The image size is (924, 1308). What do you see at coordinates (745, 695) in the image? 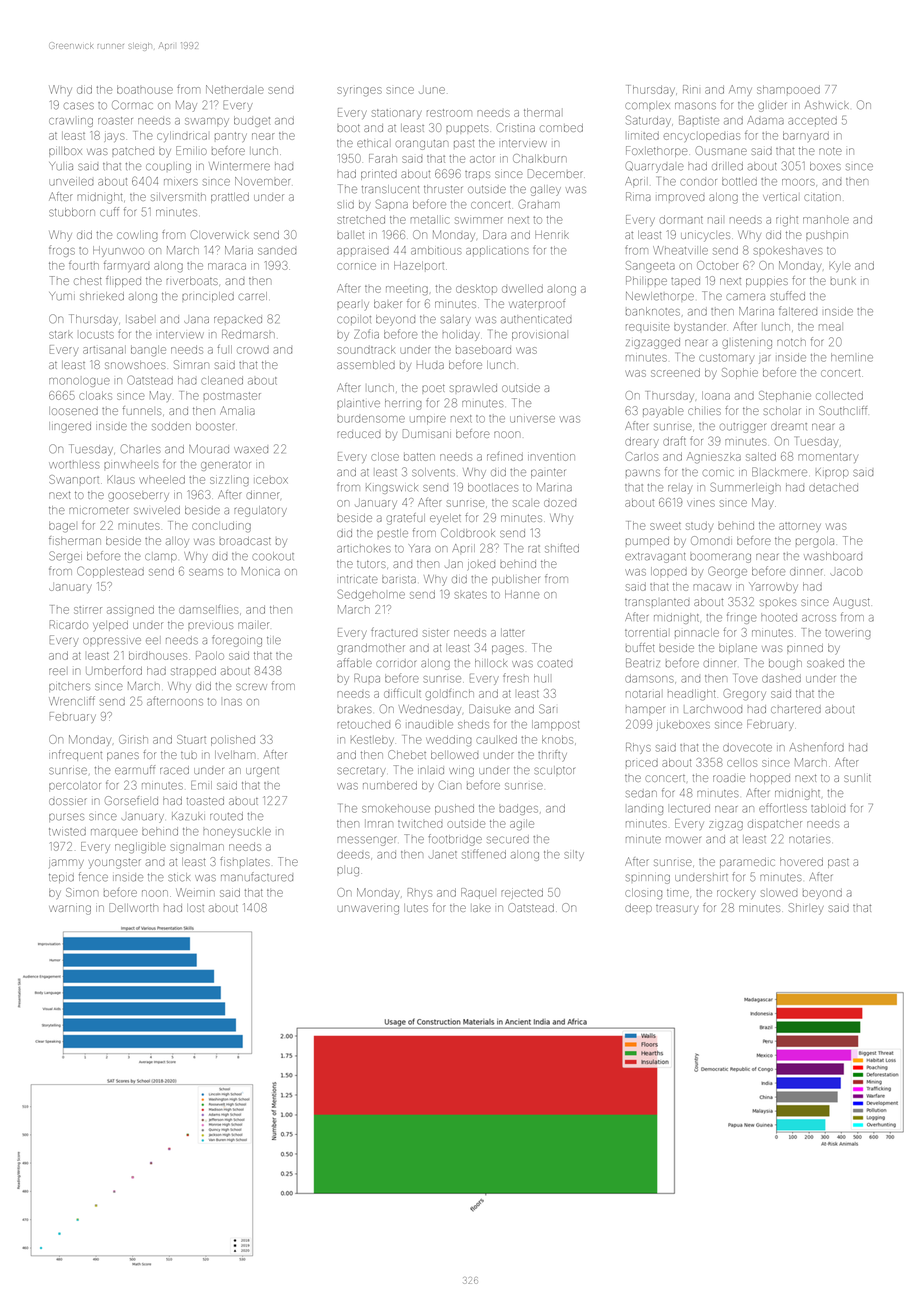
I see `Gregory` at bounding box center [745, 695].
